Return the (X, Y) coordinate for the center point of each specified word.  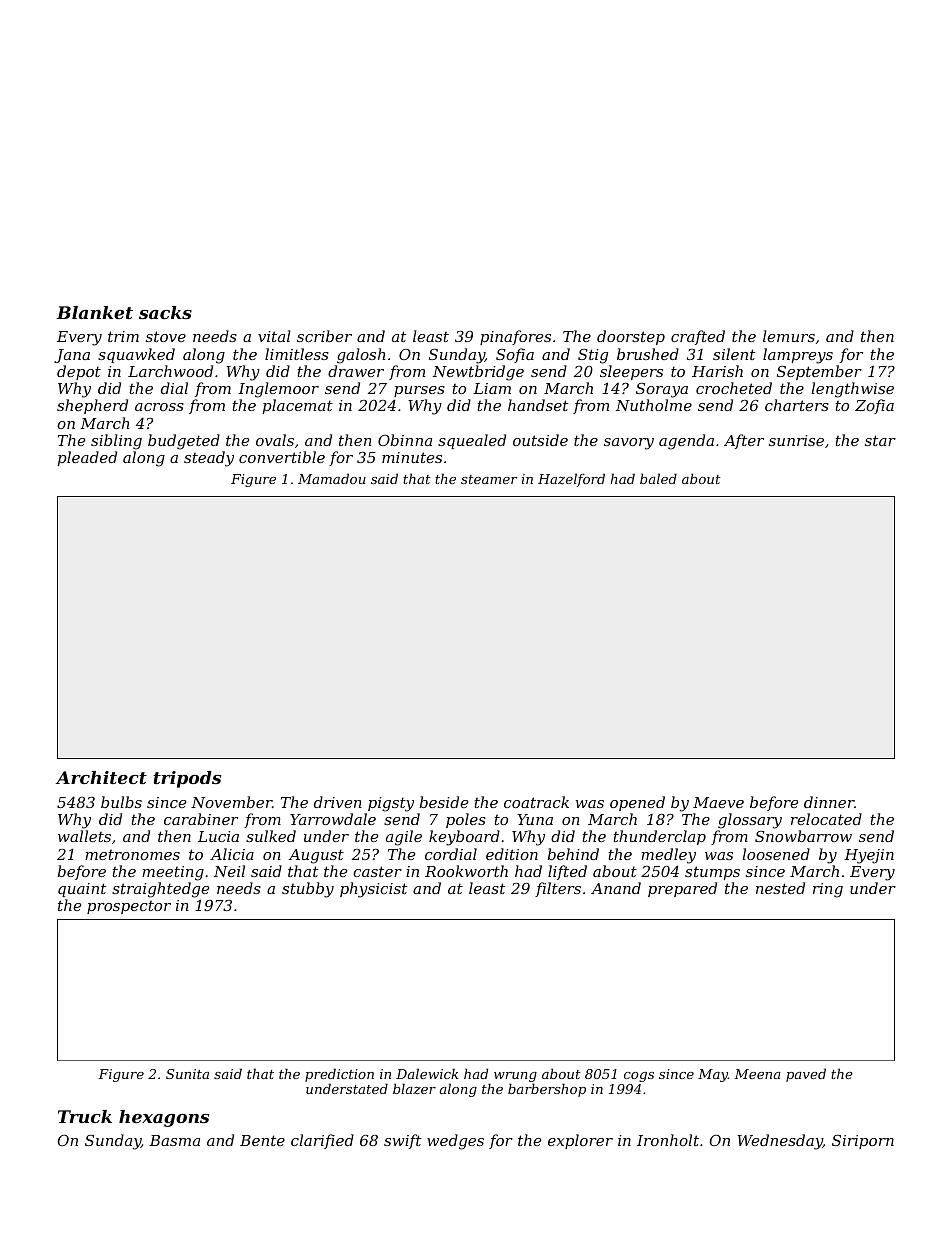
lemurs (789, 336)
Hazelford (571, 480)
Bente (262, 1140)
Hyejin (869, 856)
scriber (324, 336)
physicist (373, 890)
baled (658, 478)
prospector (129, 907)
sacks (165, 312)
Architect (101, 777)
